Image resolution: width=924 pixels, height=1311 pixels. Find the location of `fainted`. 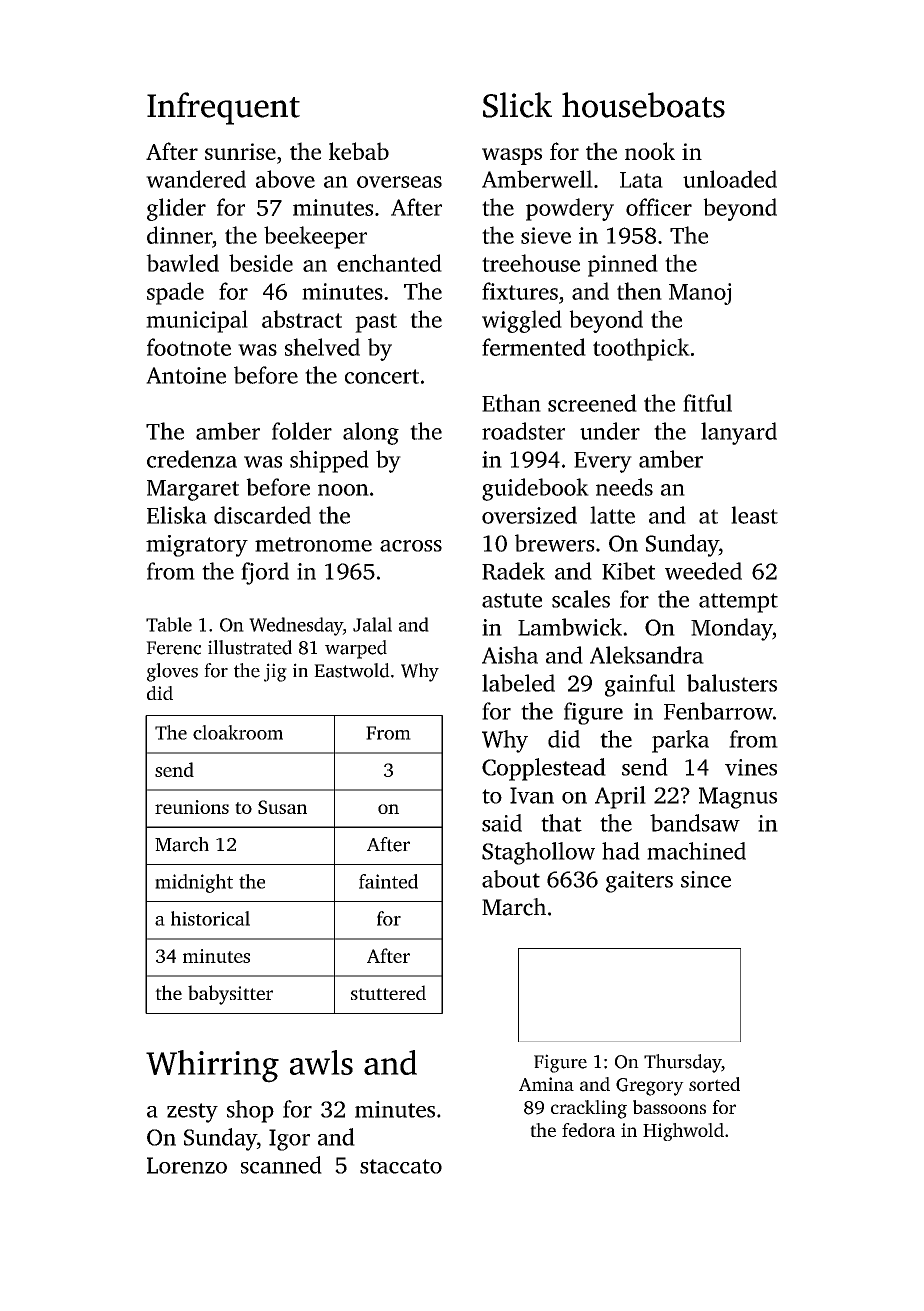

fainted is located at coordinates (388, 881).
